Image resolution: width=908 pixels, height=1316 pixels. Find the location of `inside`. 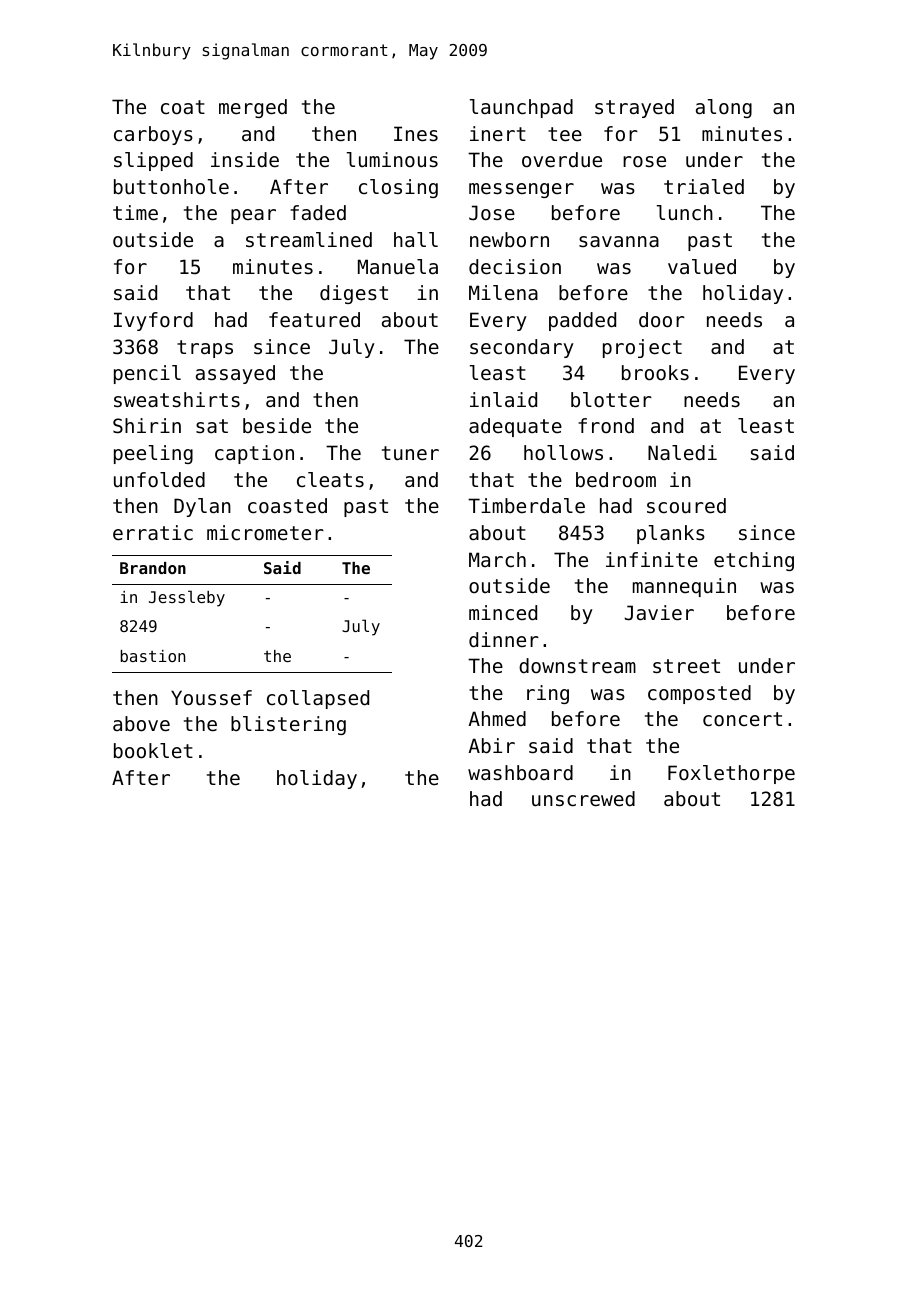

inside is located at coordinates (245, 160).
